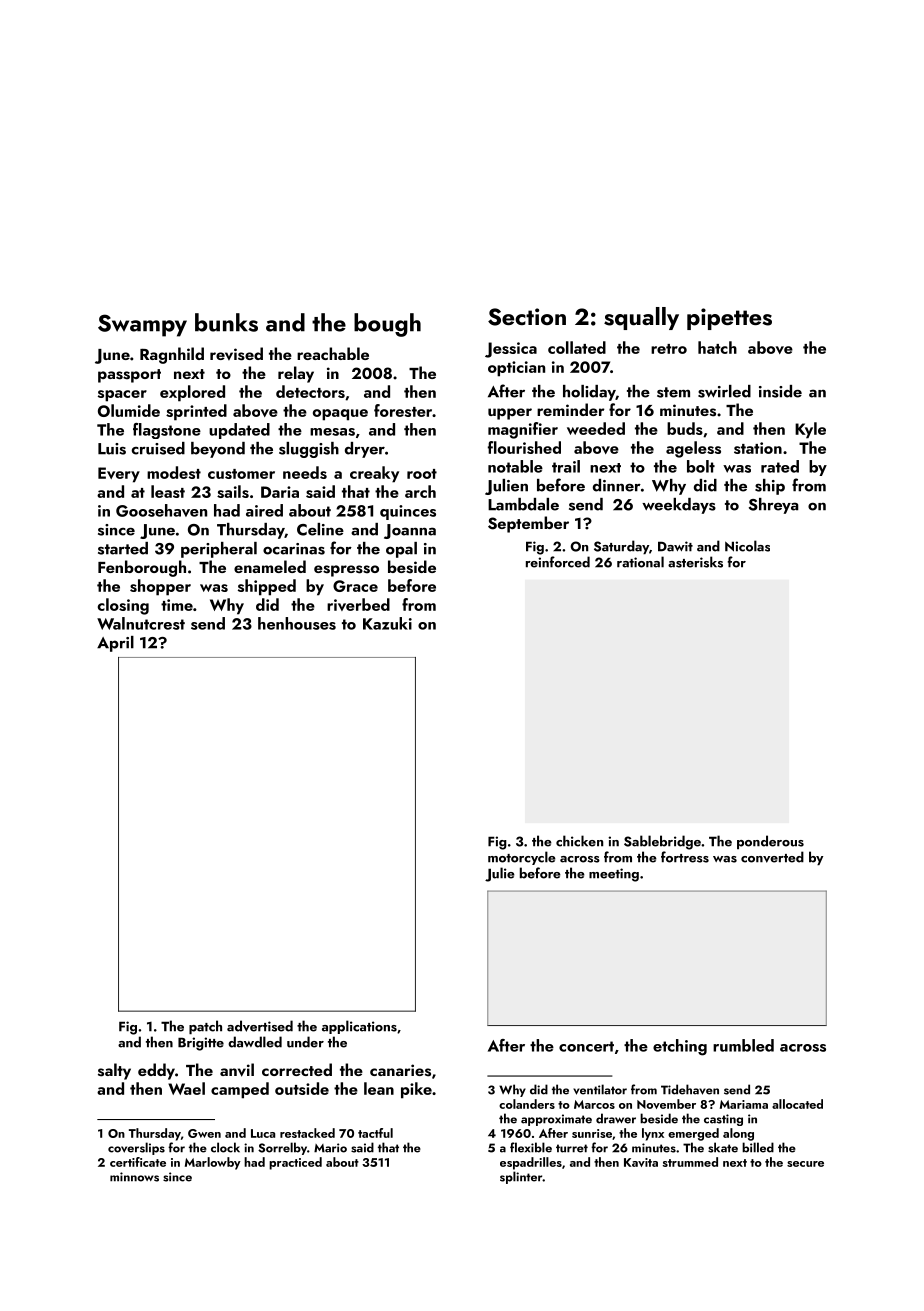 This screenshot has height=1311, width=924. Describe the element at coordinates (122, 396) in the screenshot. I see `spacer` at that location.
